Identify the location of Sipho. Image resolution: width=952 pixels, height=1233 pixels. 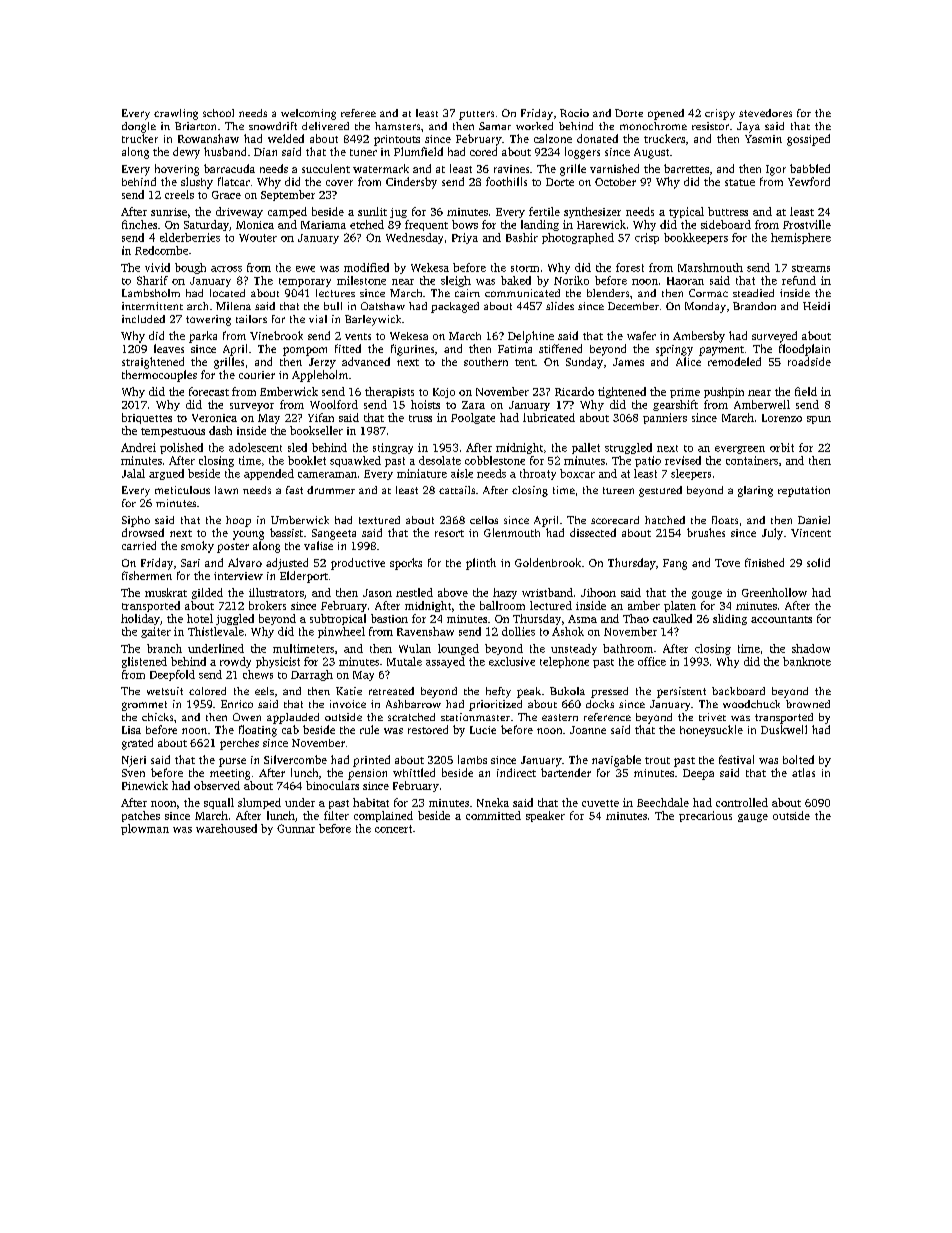
(136, 521).
